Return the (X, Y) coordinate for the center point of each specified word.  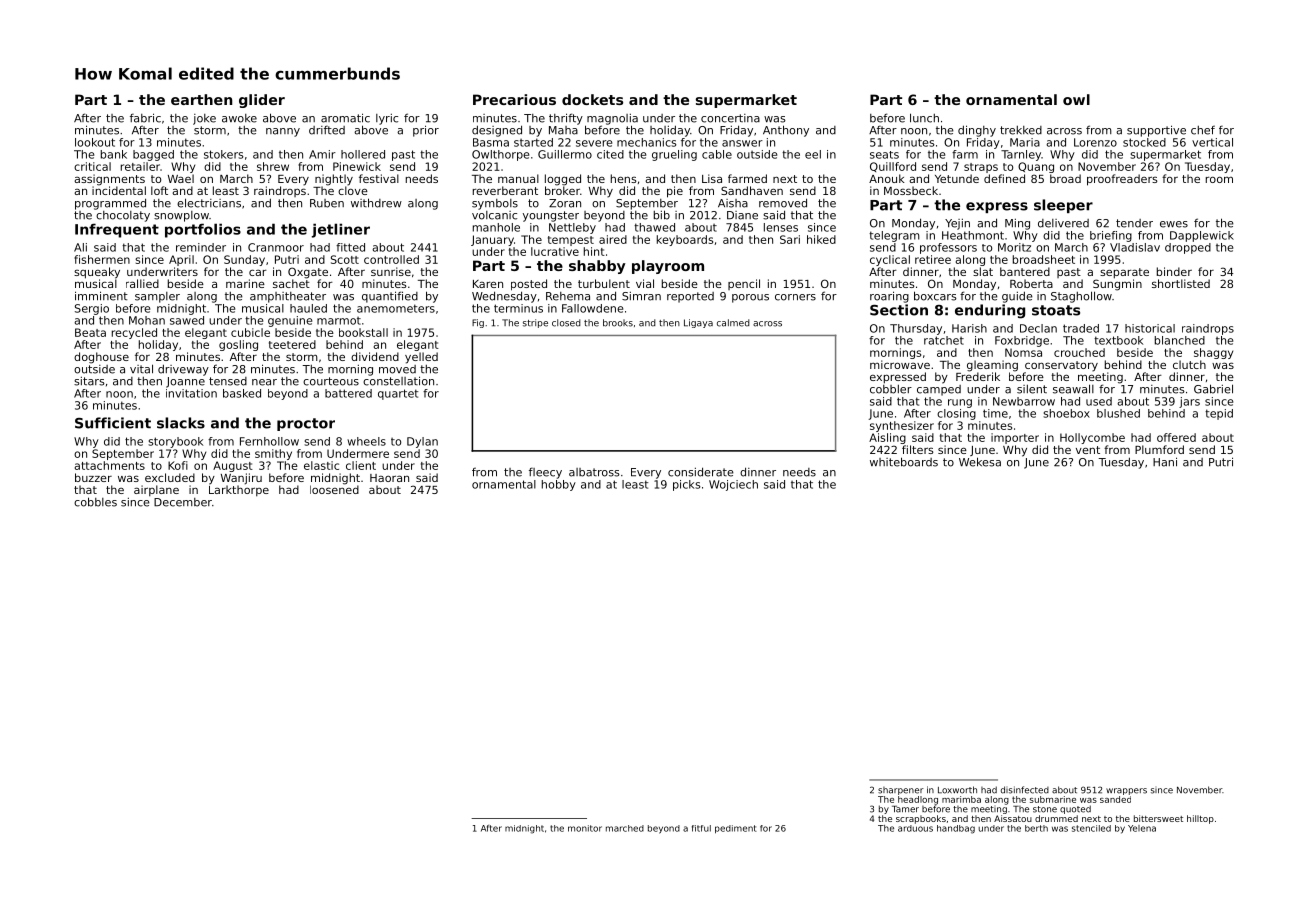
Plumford (1159, 449)
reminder (201, 247)
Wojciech (733, 485)
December (183, 502)
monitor (585, 828)
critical (92, 166)
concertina (730, 118)
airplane (156, 491)
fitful (701, 828)
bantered (1025, 271)
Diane (742, 215)
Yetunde (957, 178)
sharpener (901, 791)
